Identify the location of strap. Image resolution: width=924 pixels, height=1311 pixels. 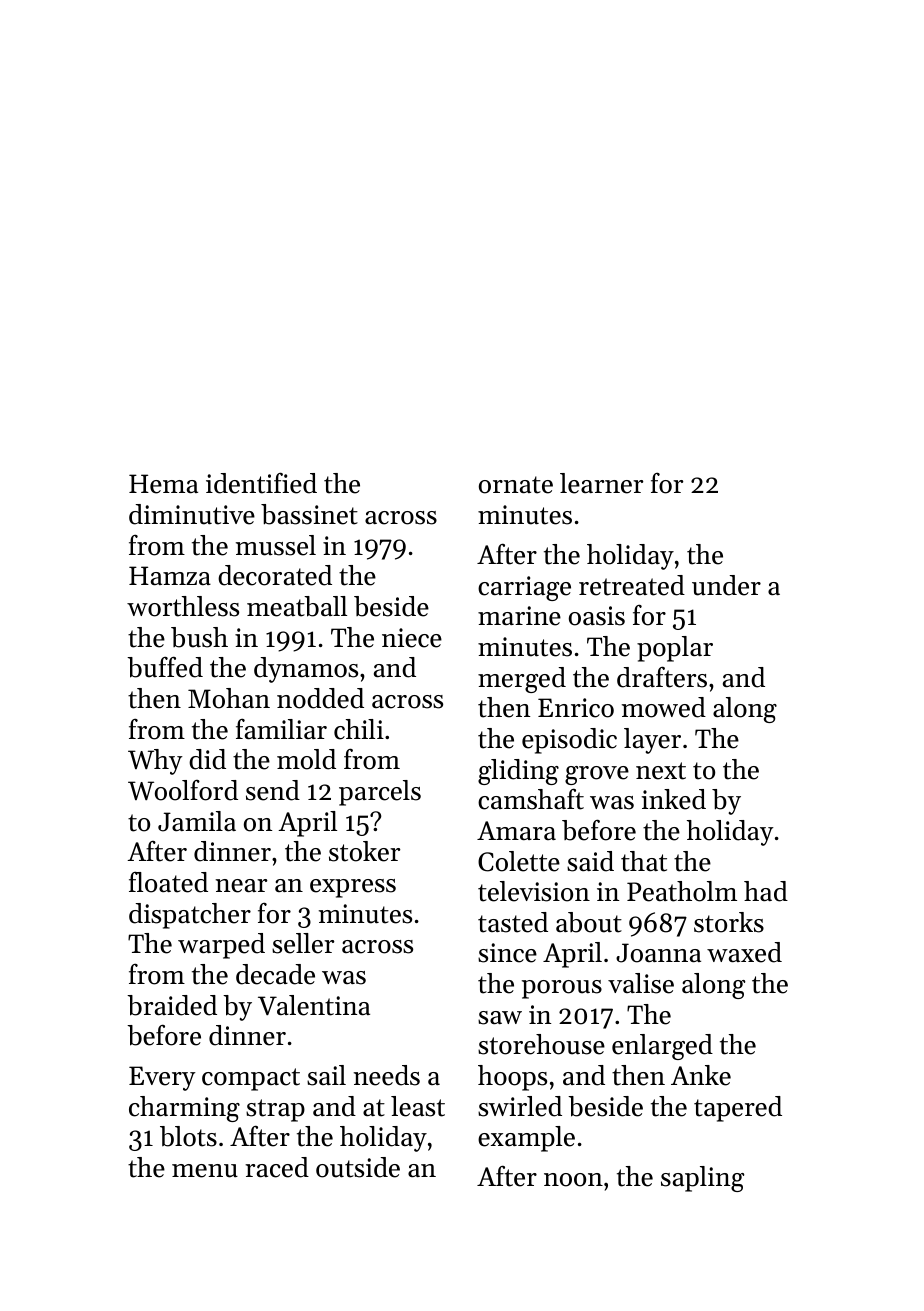
(275, 1110).
